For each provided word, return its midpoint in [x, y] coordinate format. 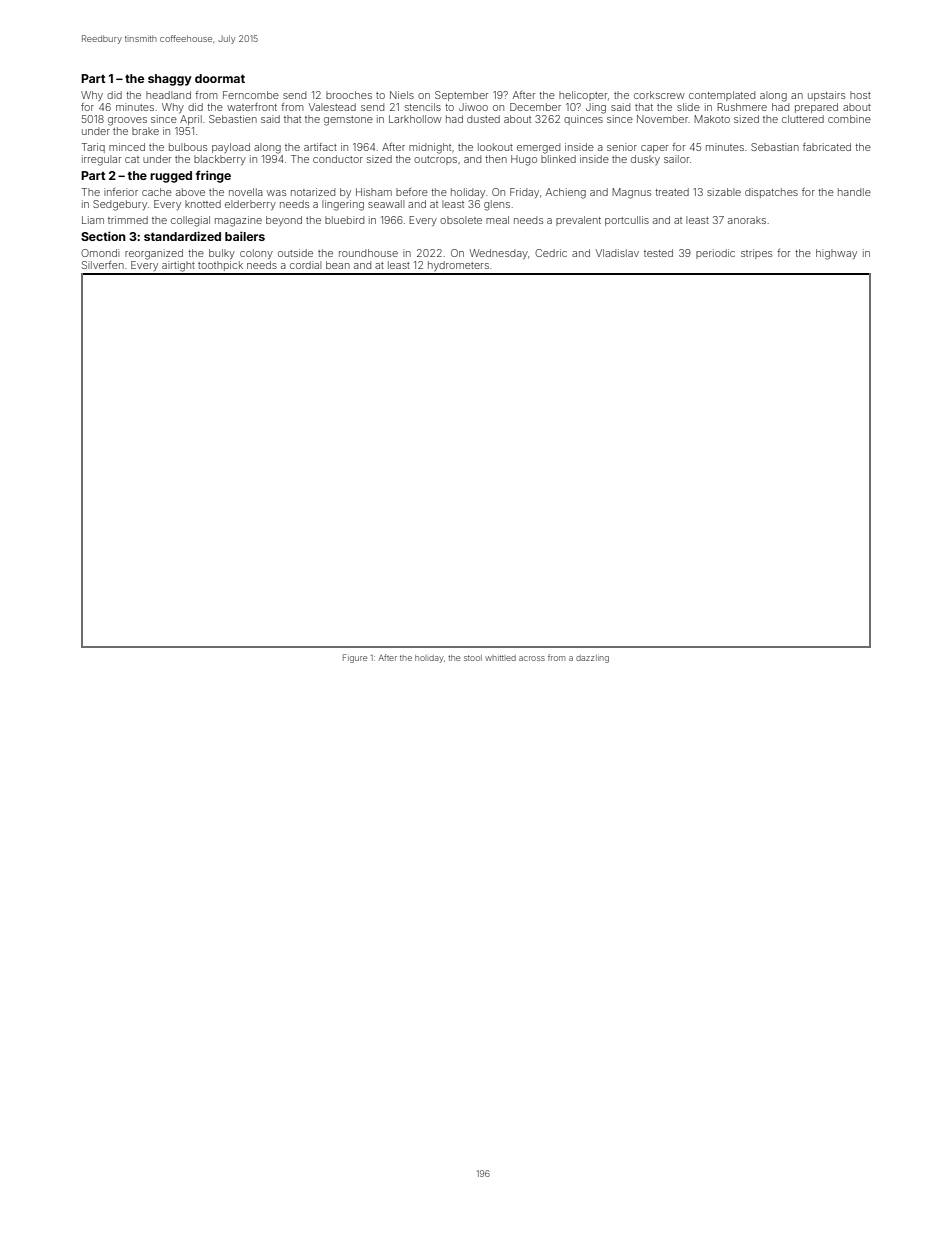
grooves [127, 121]
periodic [715, 254]
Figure [355, 658]
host [860, 95]
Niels [402, 95]
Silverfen [103, 265]
